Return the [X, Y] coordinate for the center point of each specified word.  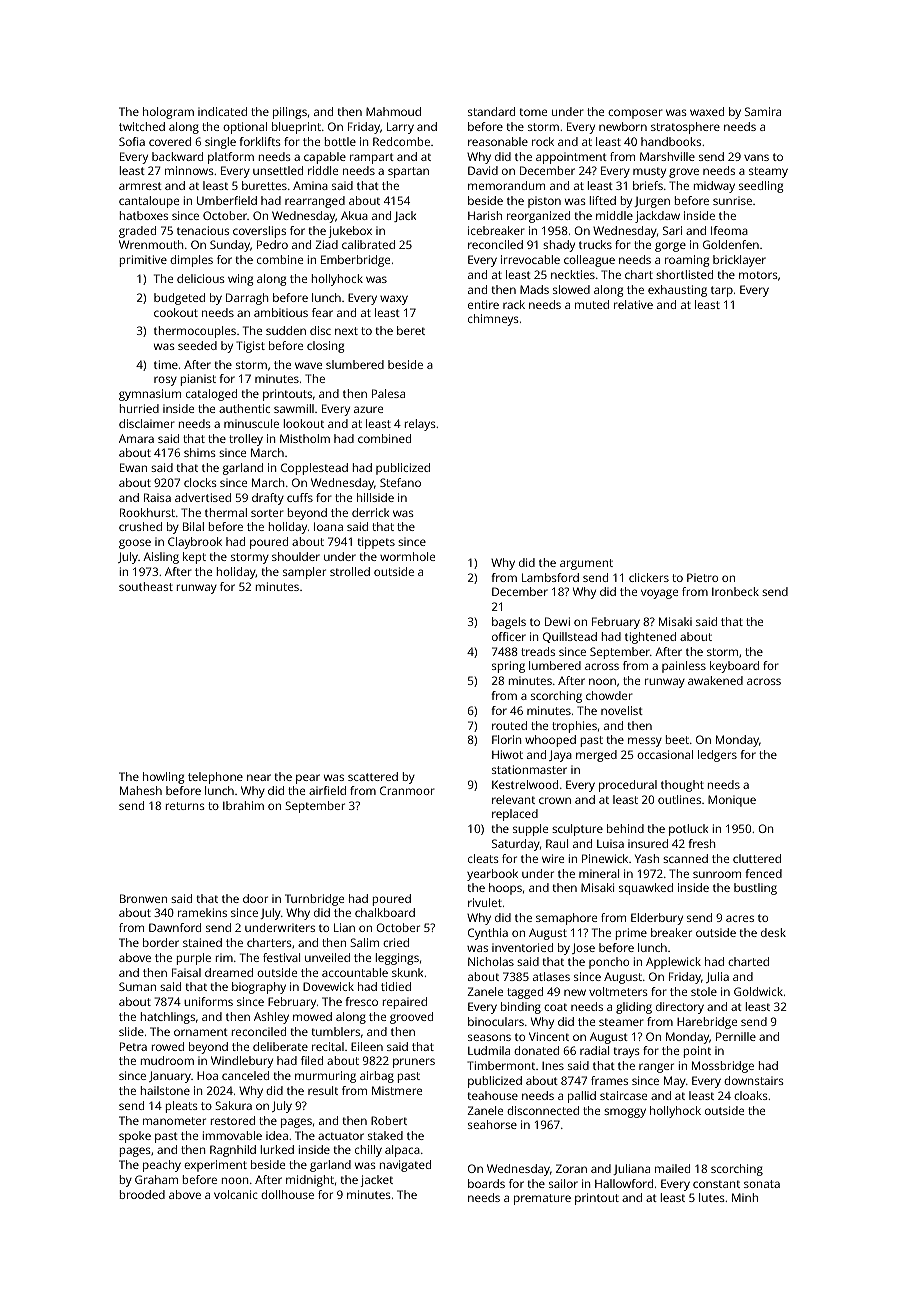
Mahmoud [393, 111]
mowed [312, 1016]
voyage [659, 594]
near [259, 777]
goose [135, 544]
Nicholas [491, 961]
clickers [649, 577]
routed [509, 725]
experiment [215, 1166]
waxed [707, 111]
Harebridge [707, 1023]
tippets [376, 543]
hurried [139, 408]
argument [586, 564]
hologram [168, 113]
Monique [732, 801]
